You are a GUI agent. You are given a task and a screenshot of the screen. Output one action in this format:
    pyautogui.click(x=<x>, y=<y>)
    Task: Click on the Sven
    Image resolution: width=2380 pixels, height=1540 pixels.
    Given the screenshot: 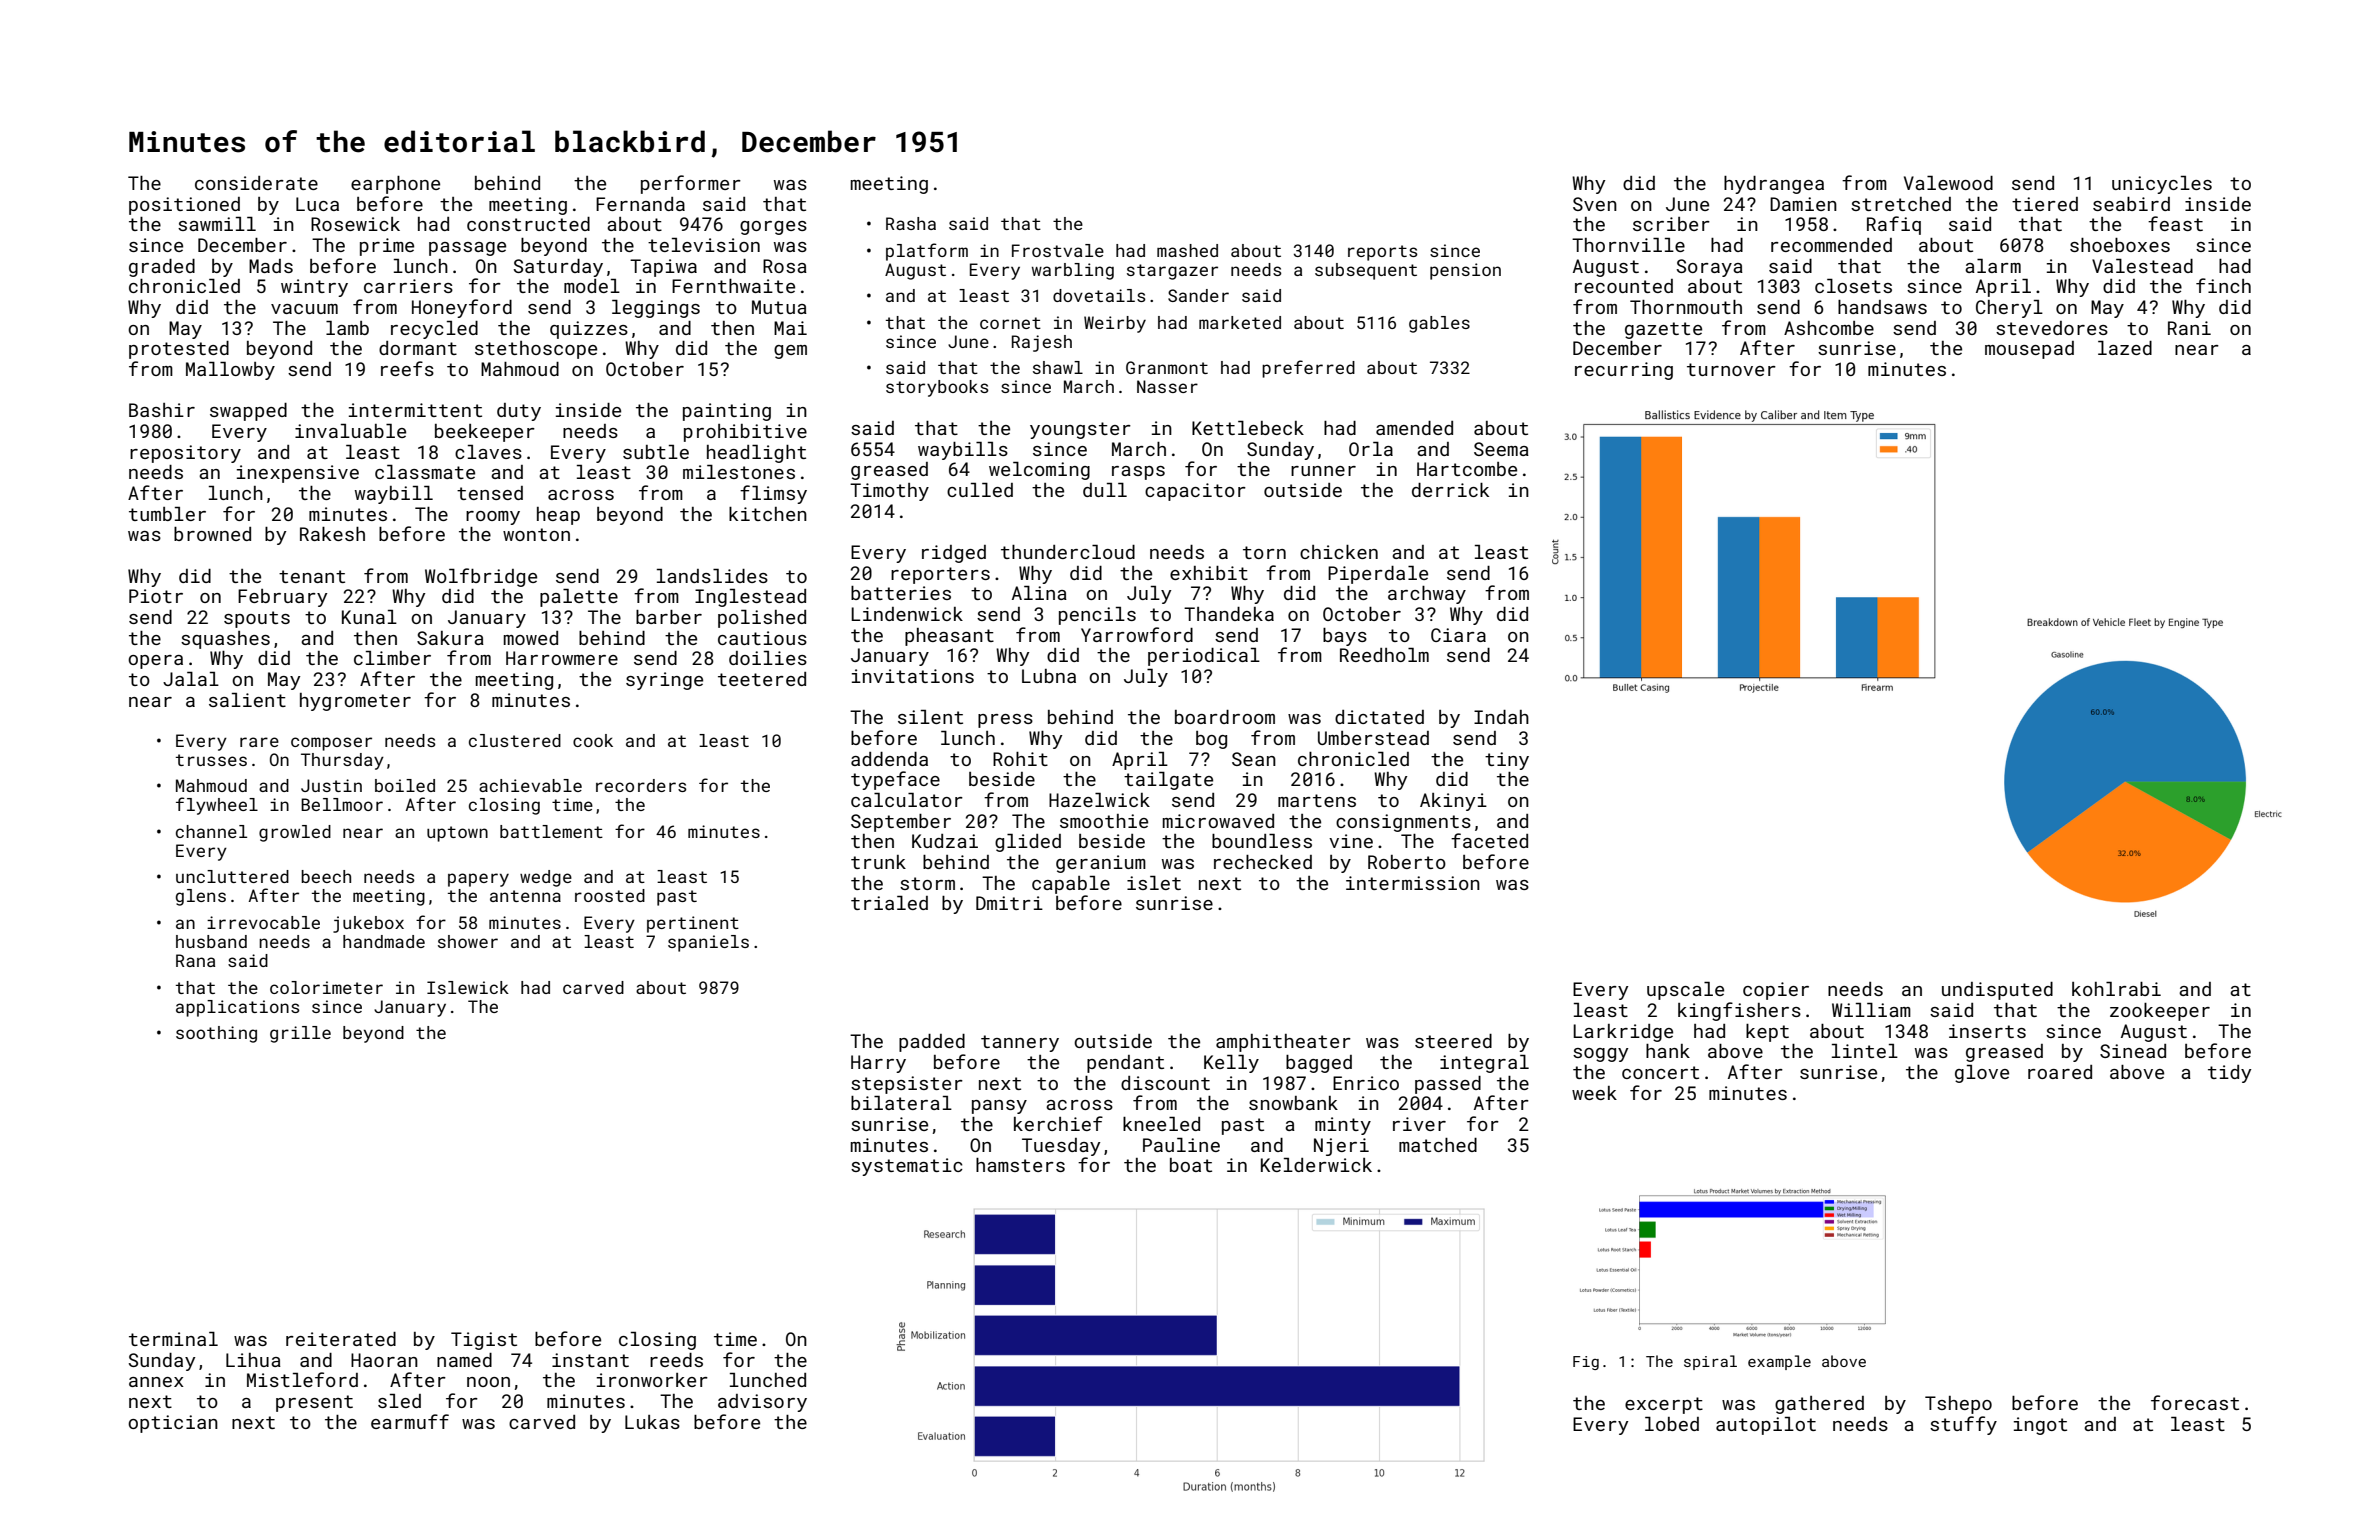 What is the action you would take?
    pyautogui.click(x=1595, y=204)
